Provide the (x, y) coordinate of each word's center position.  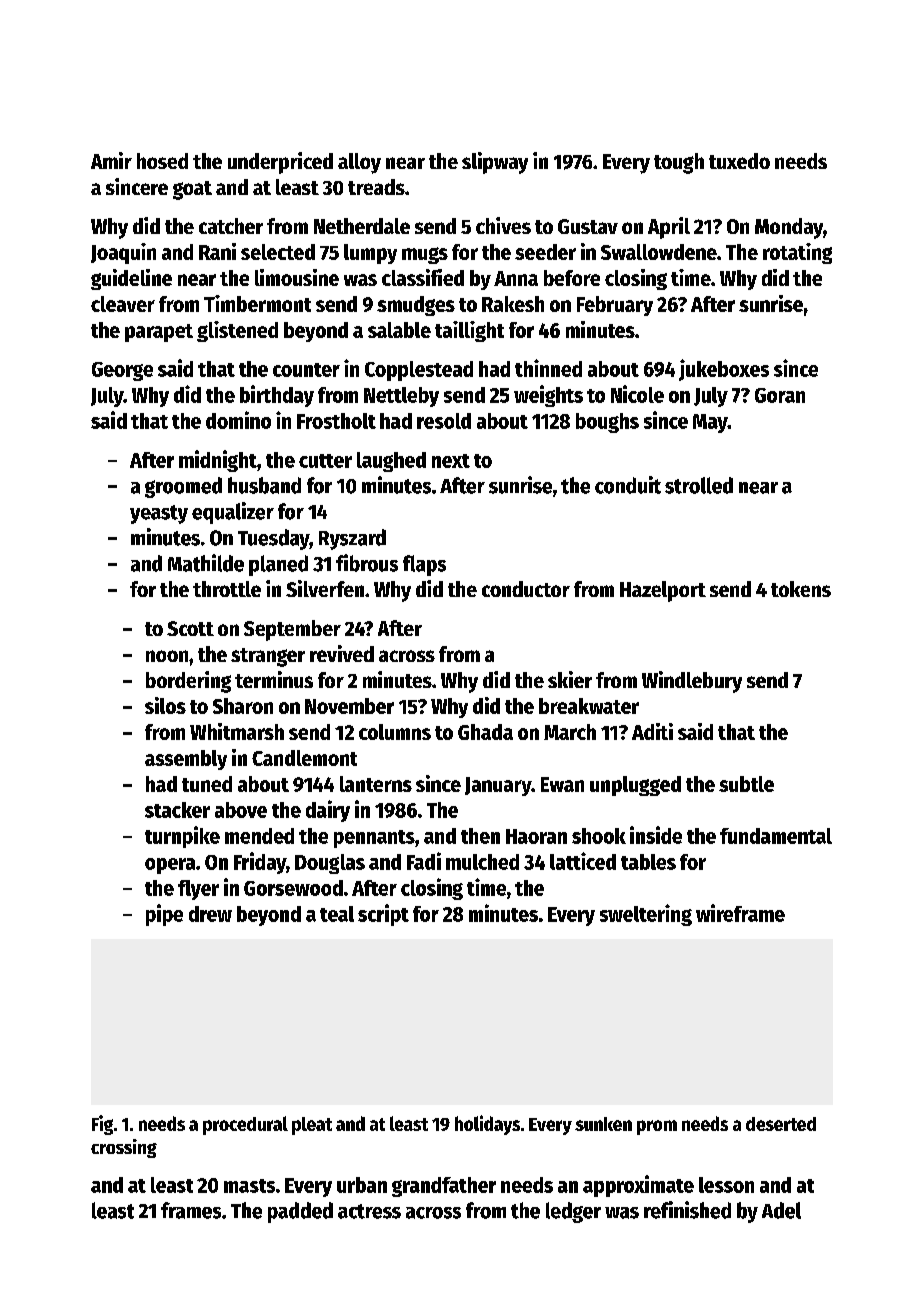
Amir (111, 160)
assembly (186, 760)
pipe (164, 915)
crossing (124, 1148)
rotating (797, 253)
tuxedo (739, 161)
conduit (628, 485)
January (498, 786)
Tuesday (274, 539)
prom (657, 1127)
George (122, 371)
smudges (416, 306)
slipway (495, 163)
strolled (699, 485)
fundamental (776, 836)
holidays (487, 1125)
